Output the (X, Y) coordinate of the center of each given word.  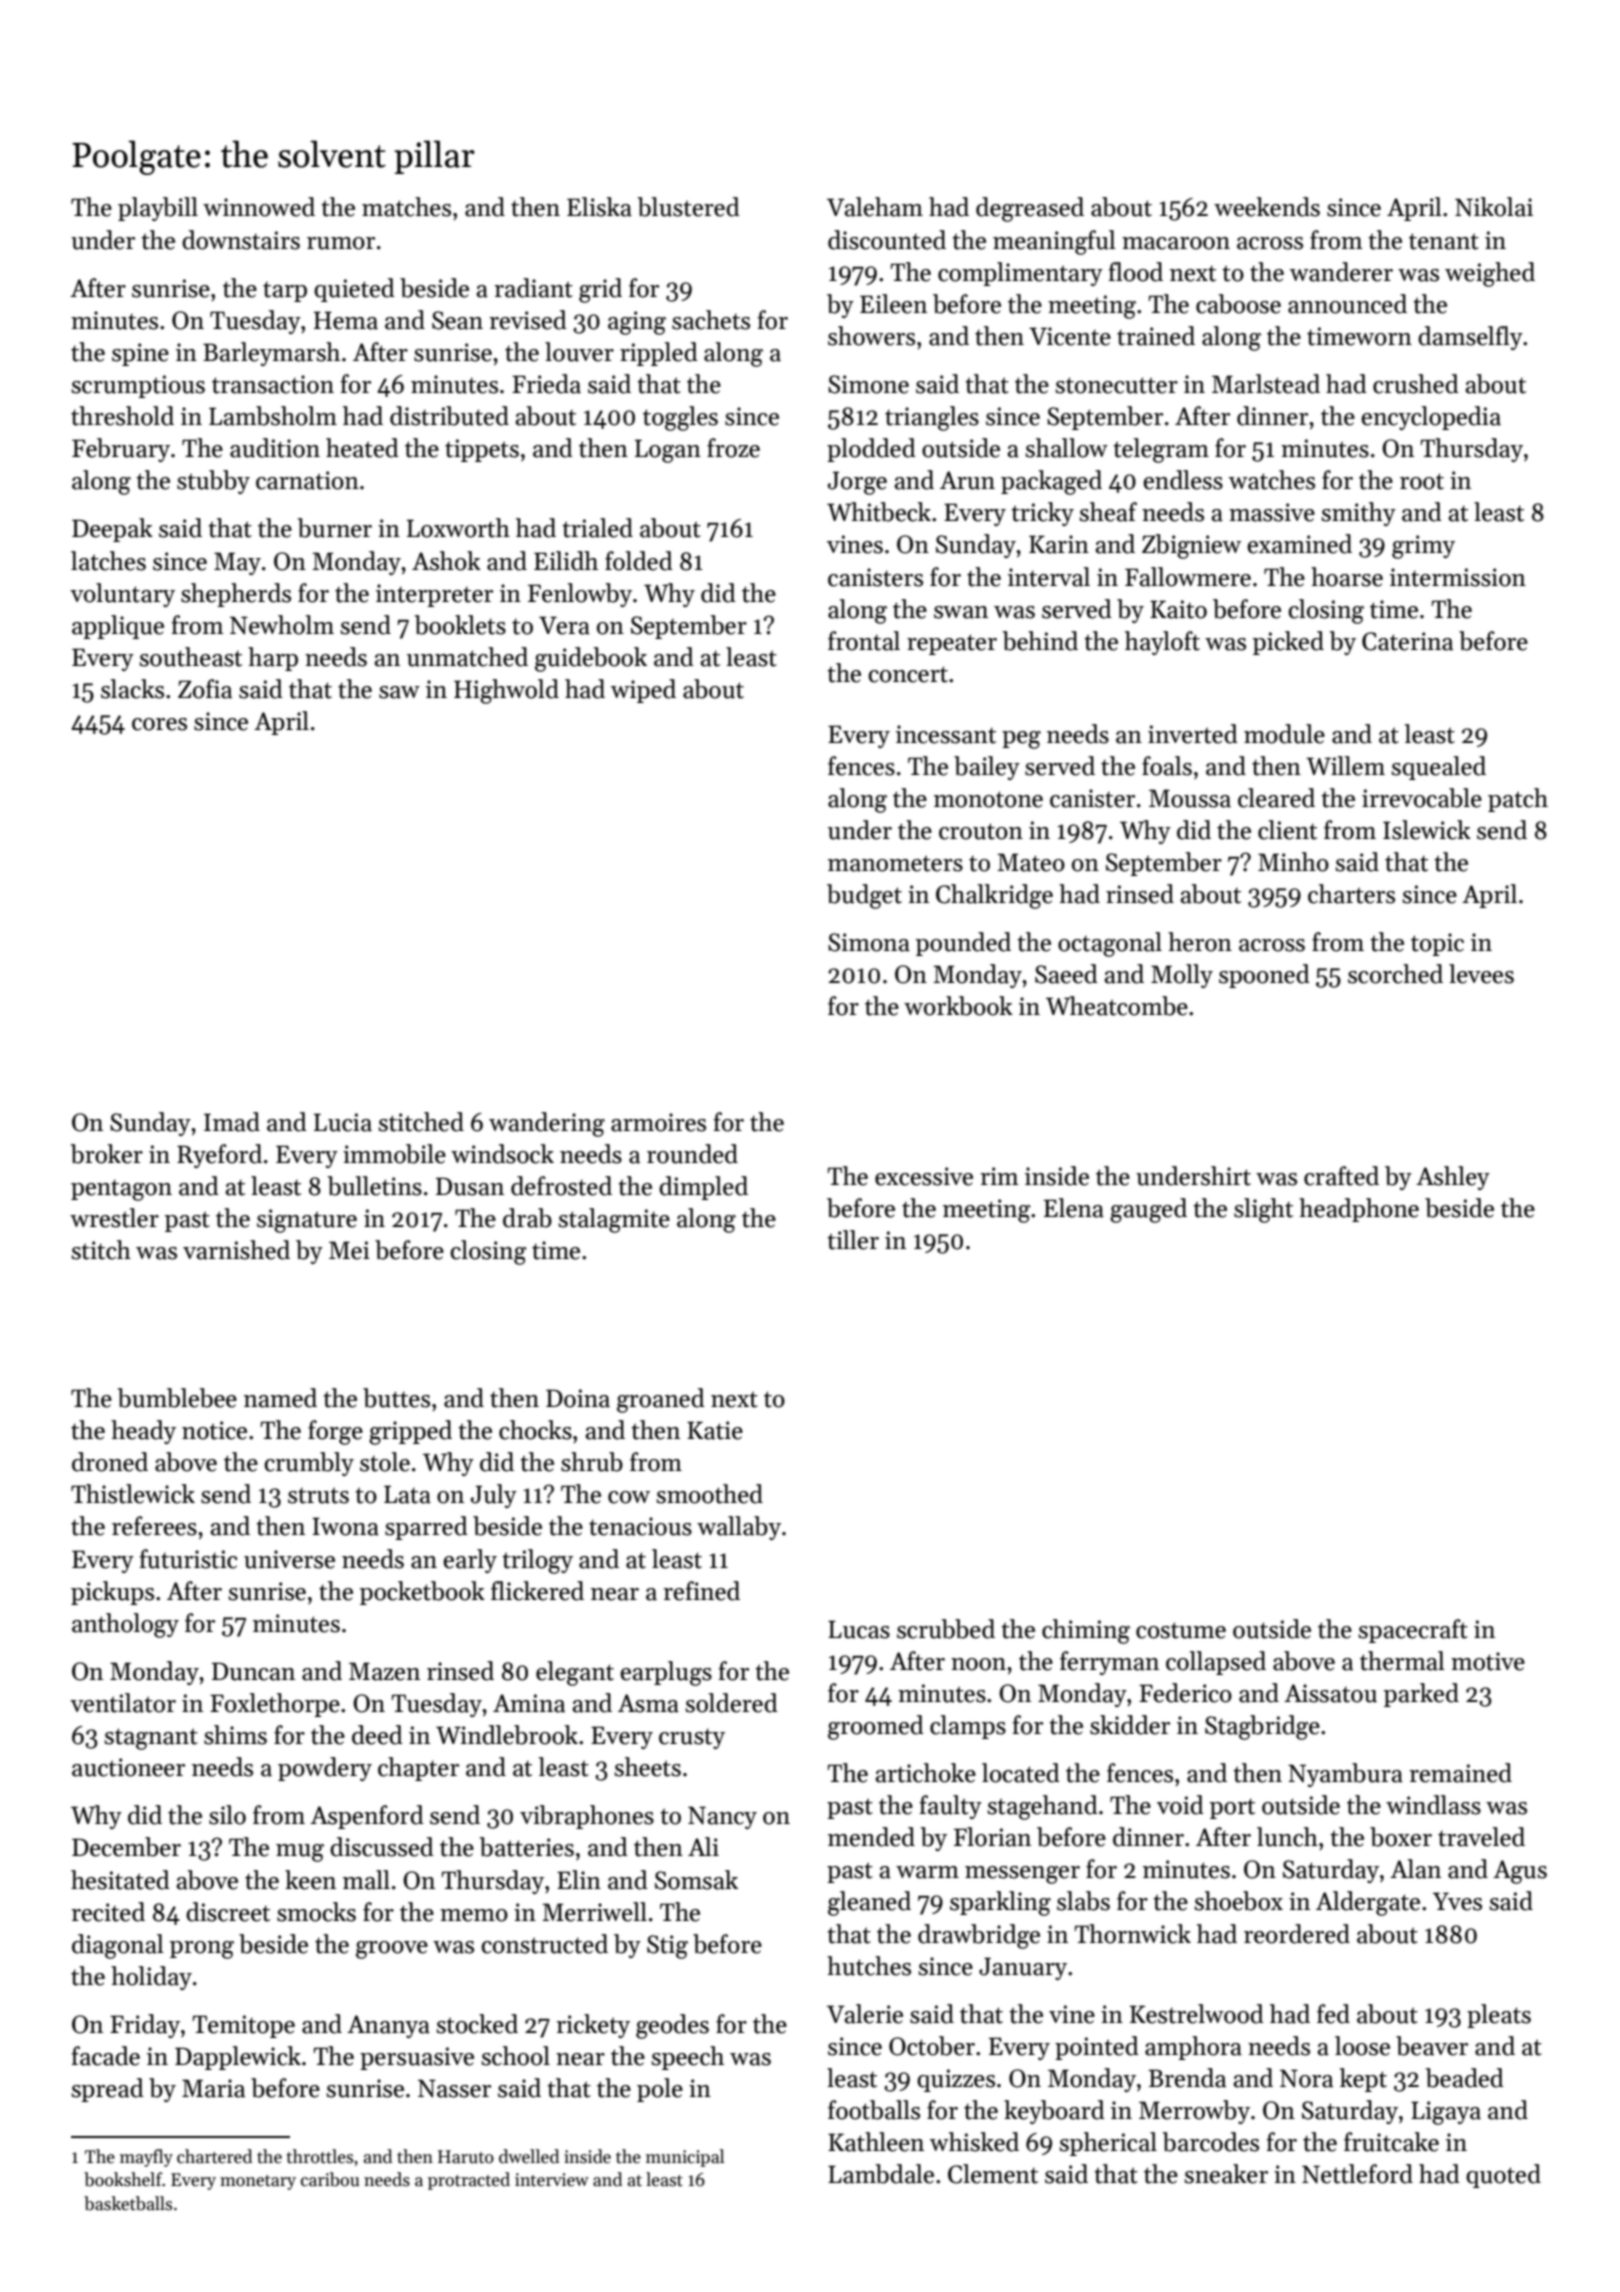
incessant (946, 734)
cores (159, 724)
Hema (346, 320)
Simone (868, 384)
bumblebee (177, 1398)
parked (1421, 1695)
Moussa (1190, 798)
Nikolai (1494, 207)
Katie (715, 1430)
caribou (330, 2179)
